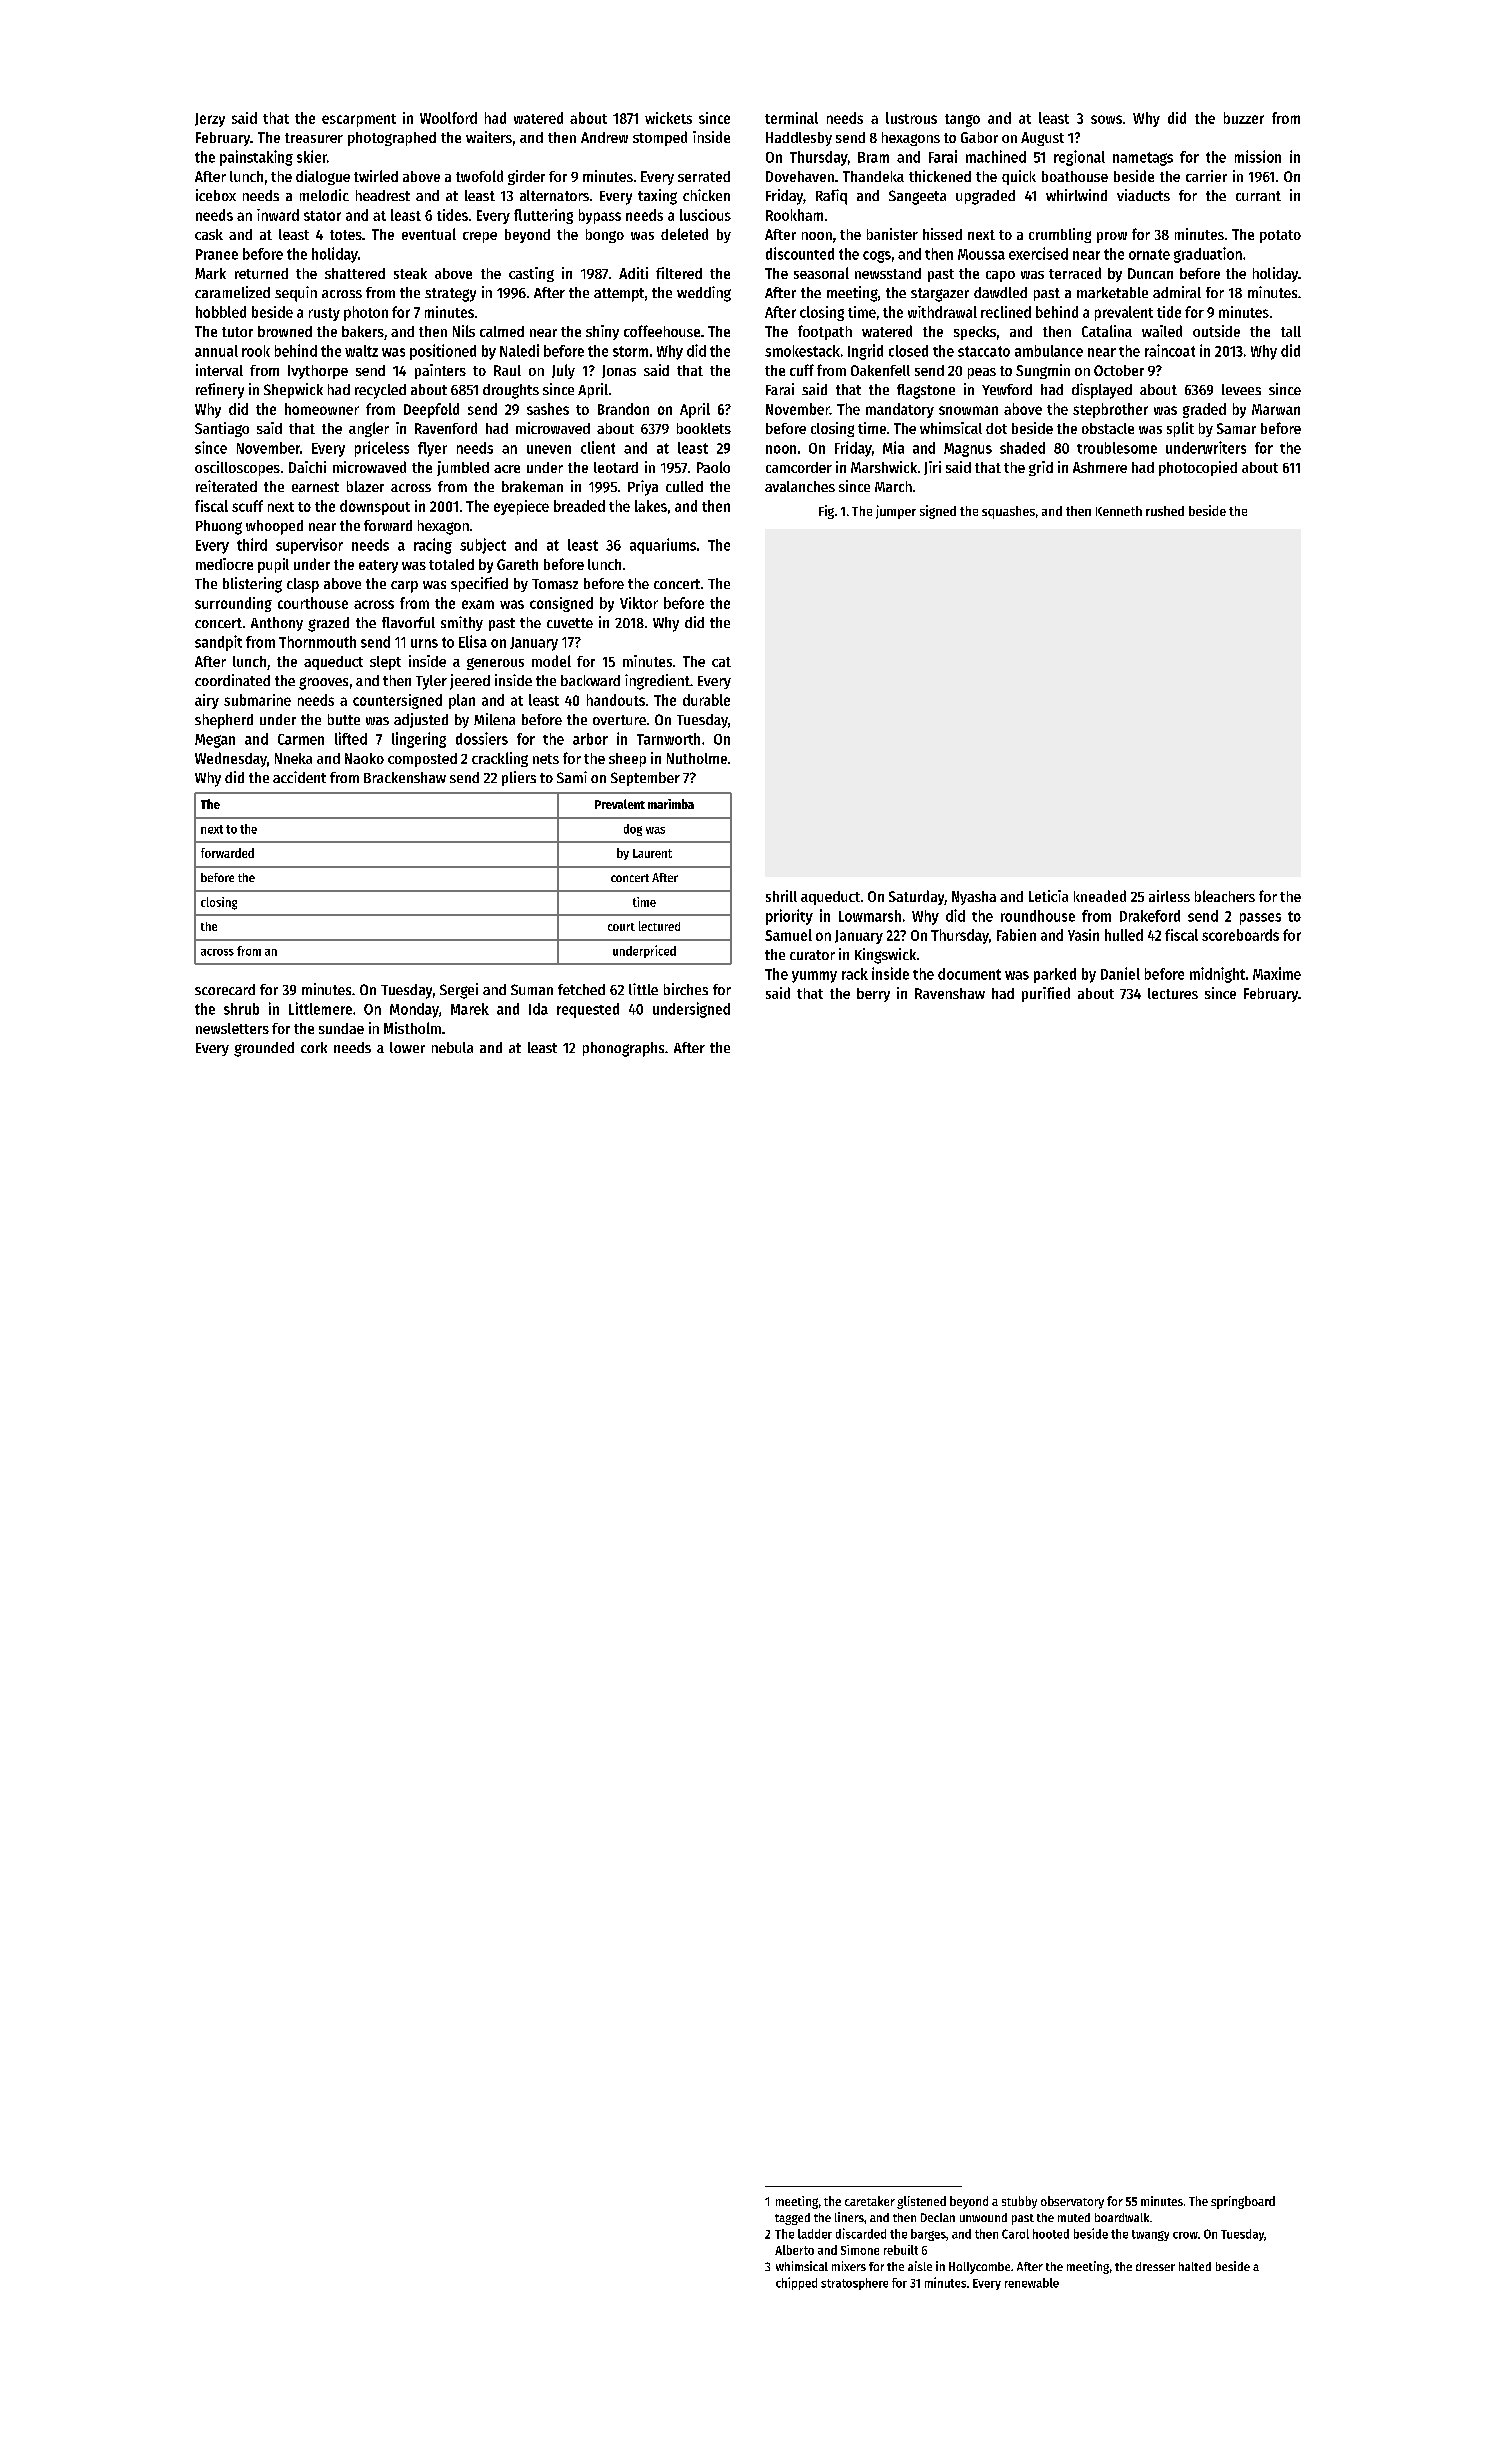 The width and height of the screenshot is (1496, 2464). I want to click on lower, so click(407, 1047).
